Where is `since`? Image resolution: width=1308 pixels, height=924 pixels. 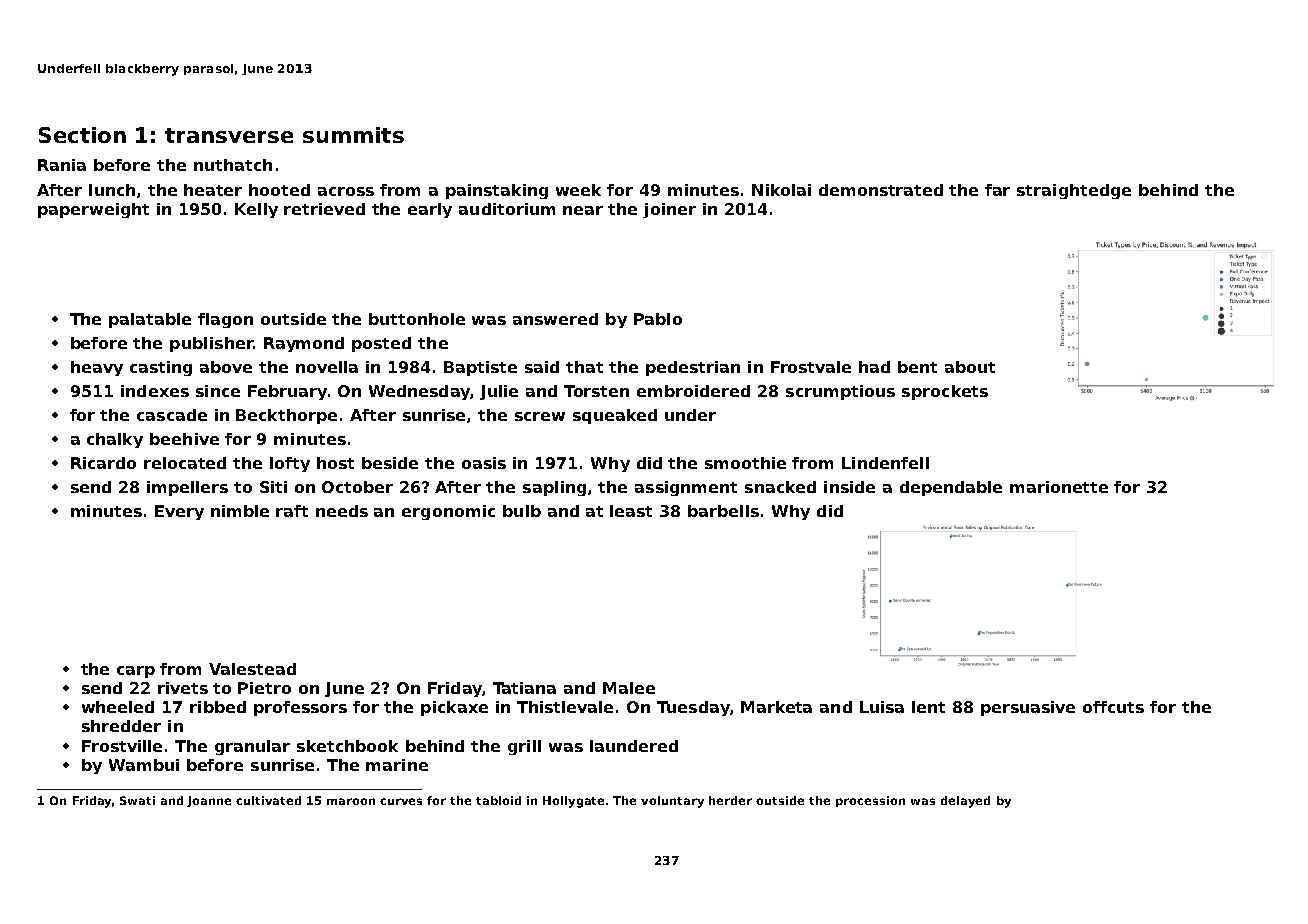 since is located at coordinates (218, 391).
